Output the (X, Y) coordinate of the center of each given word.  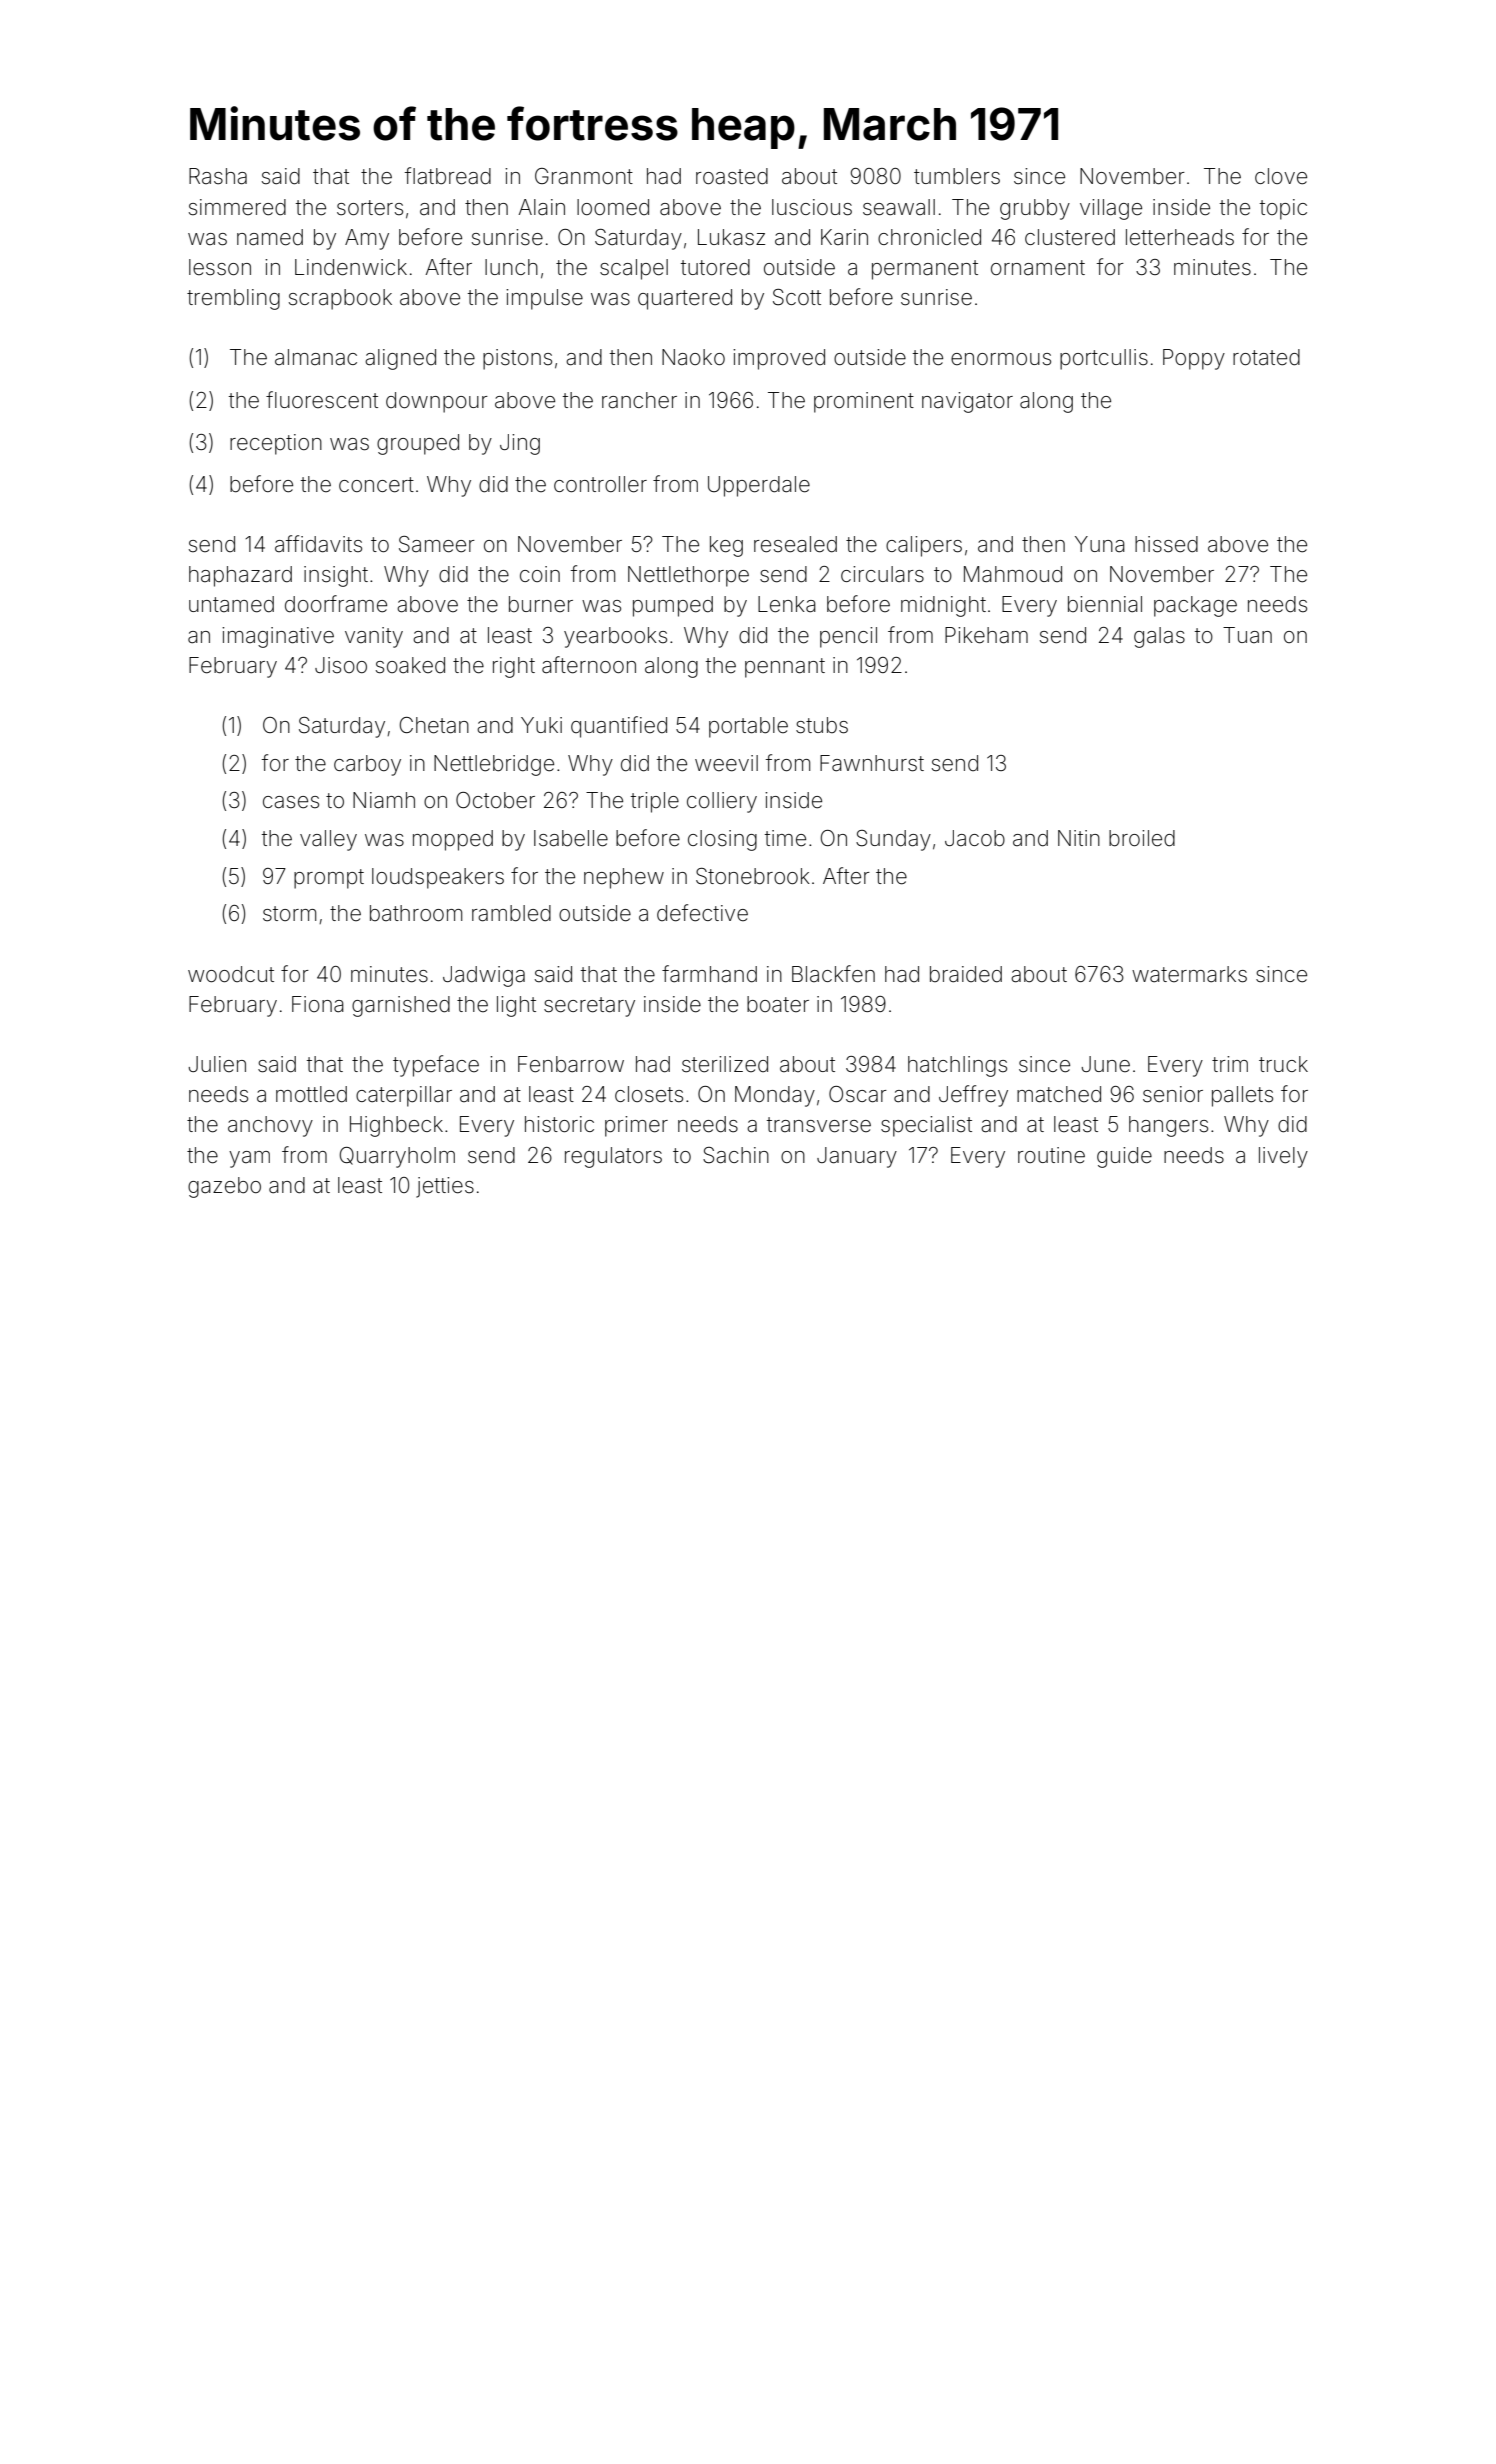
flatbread (448, 176)
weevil (726, 763)
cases (291, 802)
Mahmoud (1013, 574)
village (1111, 209)
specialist (926, 1126)
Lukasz (731, 237)
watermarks (1189, 974)
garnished (401, 1006)
